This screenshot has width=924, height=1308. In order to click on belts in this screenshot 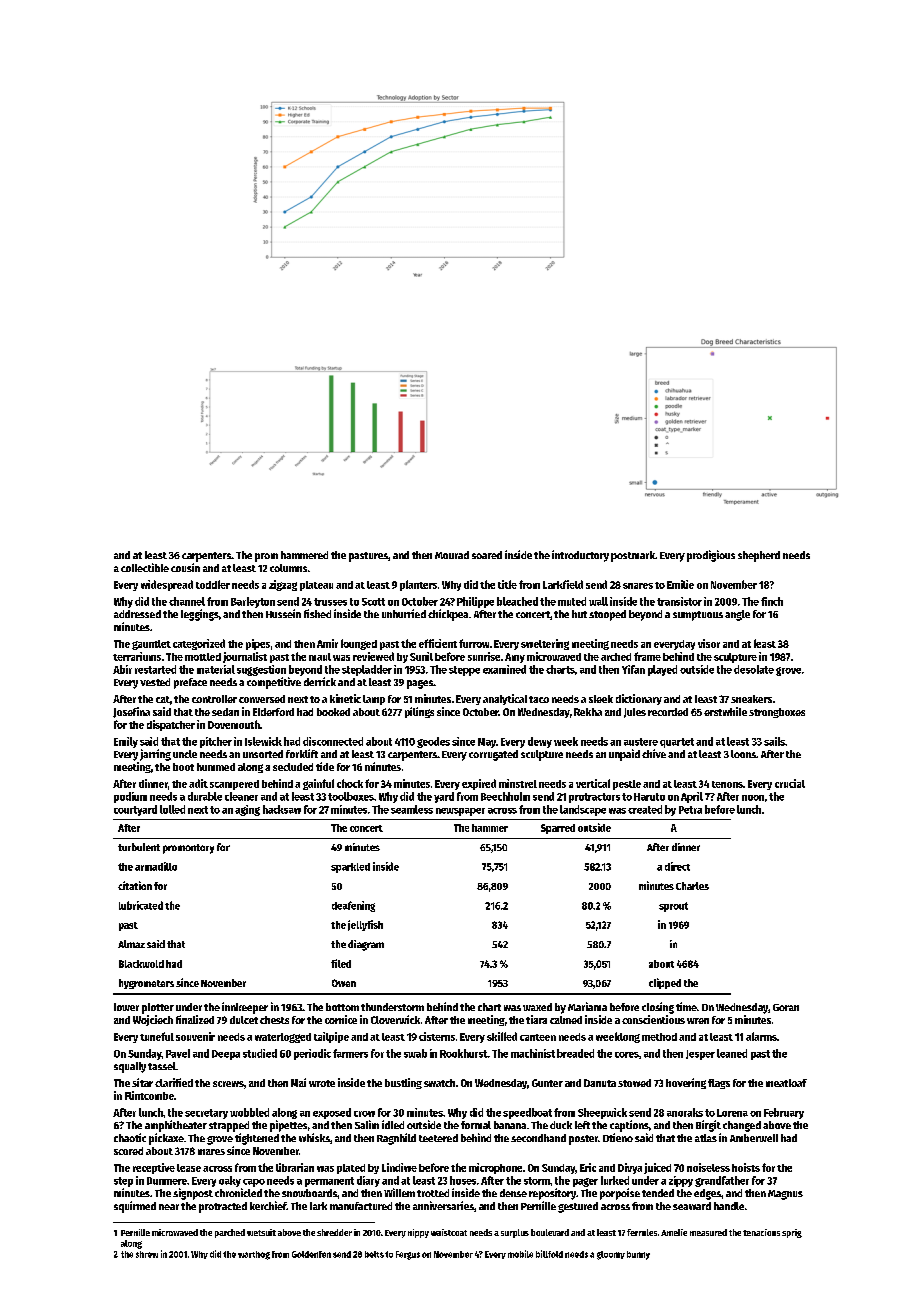, I will do `click(374, 1254)`.
